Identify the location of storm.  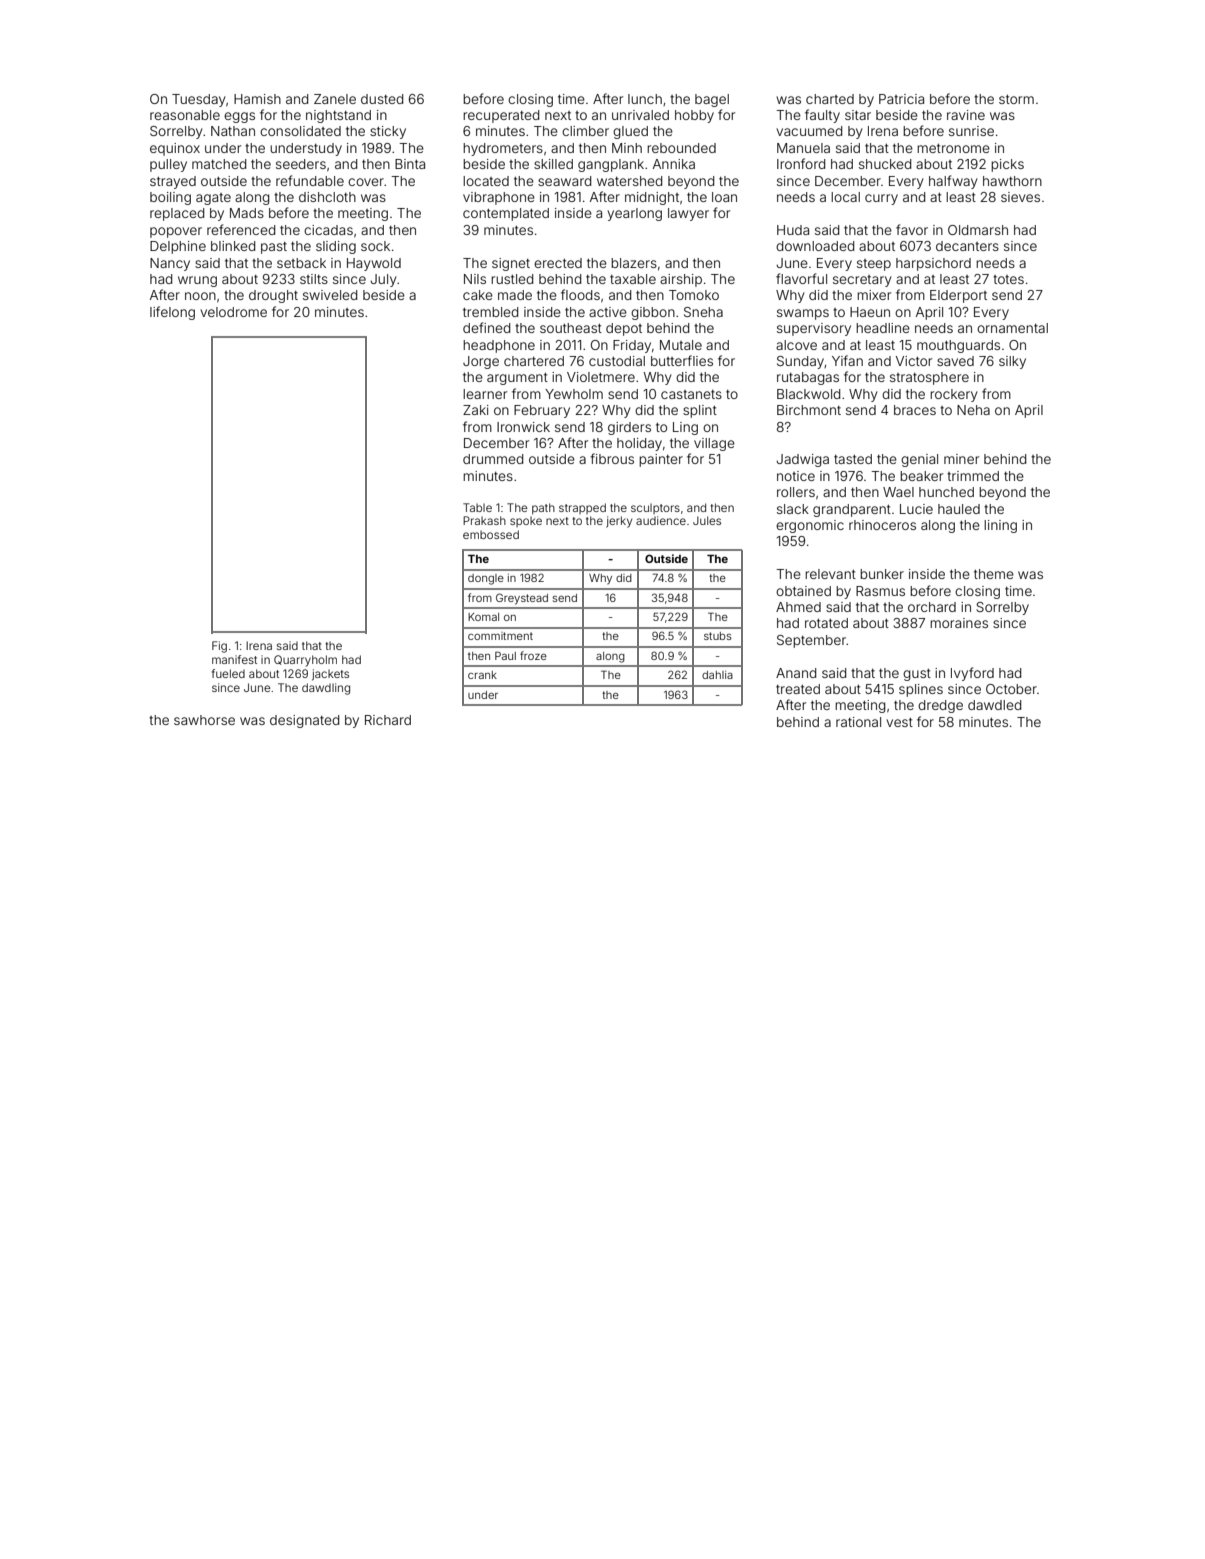
(1016, 99).
